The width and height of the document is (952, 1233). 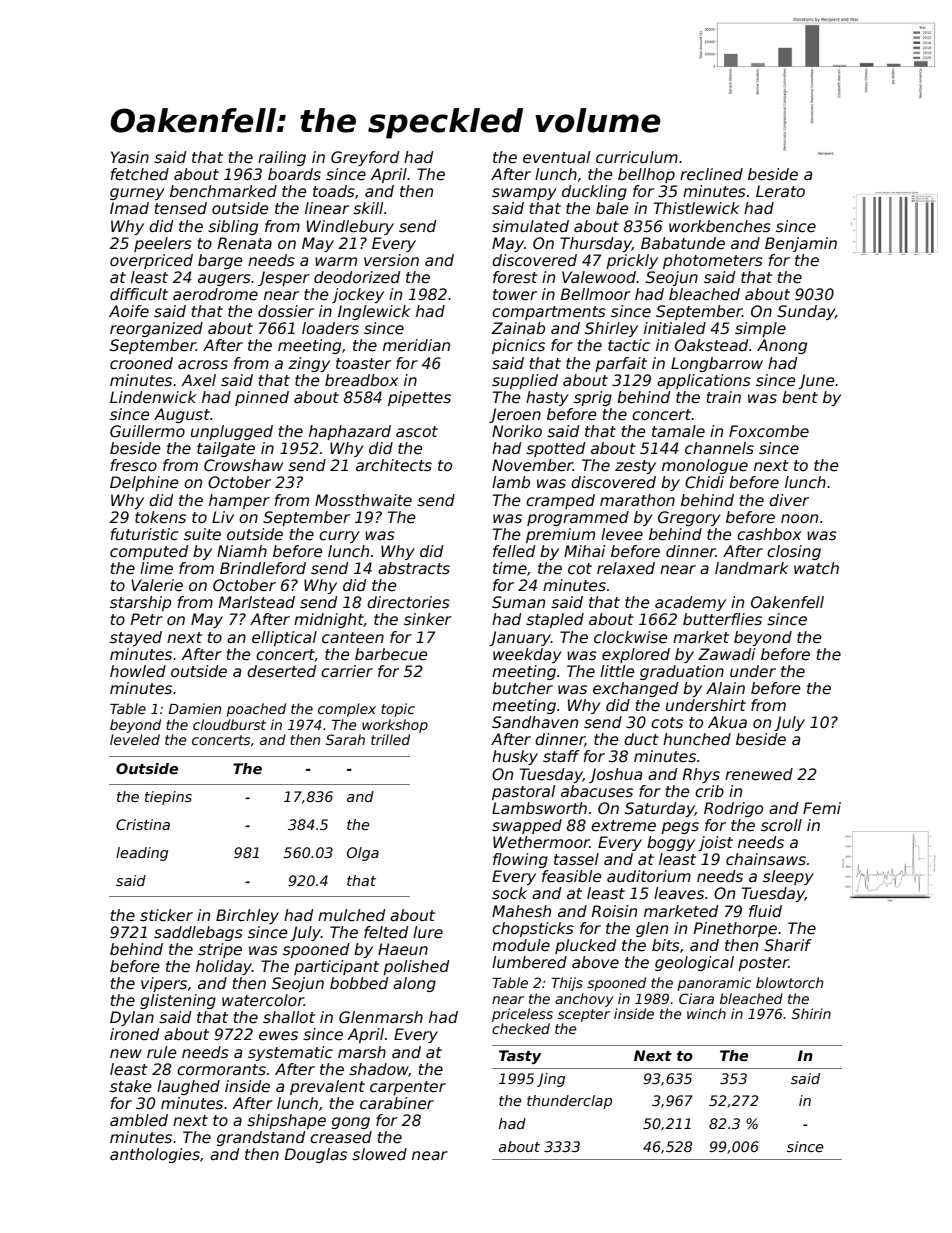 What do you see at coordinates (282, 158) in the document?
I see `railing` at bounding box center [282, 158].
